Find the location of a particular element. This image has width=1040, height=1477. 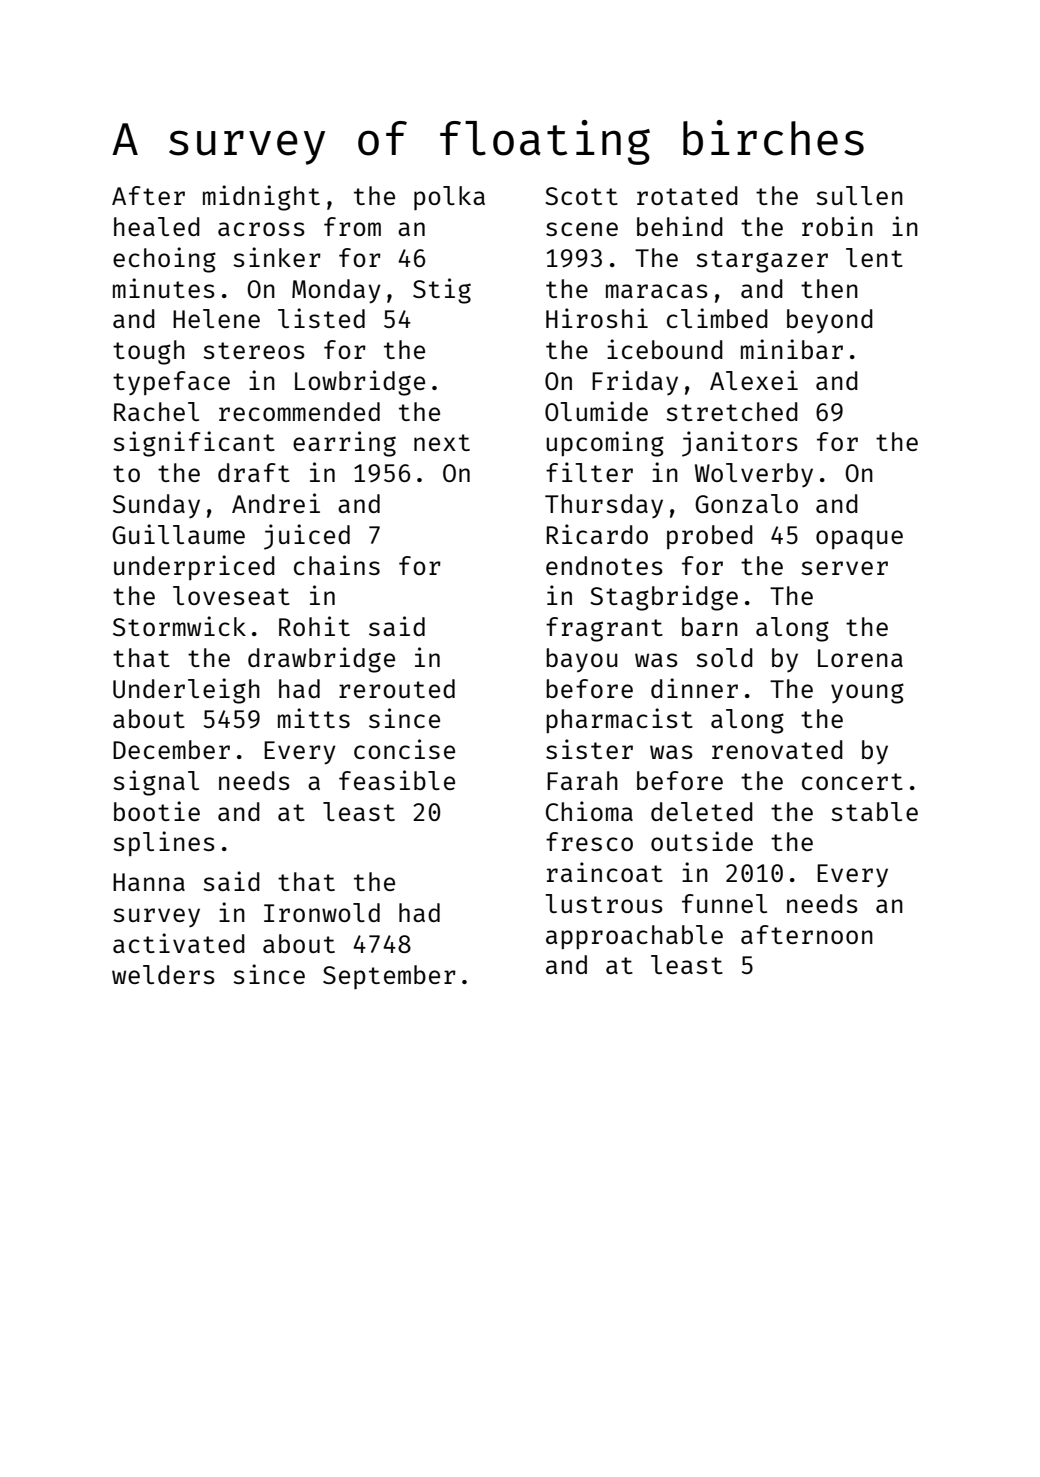

young is located at coordinates (867, 693).
